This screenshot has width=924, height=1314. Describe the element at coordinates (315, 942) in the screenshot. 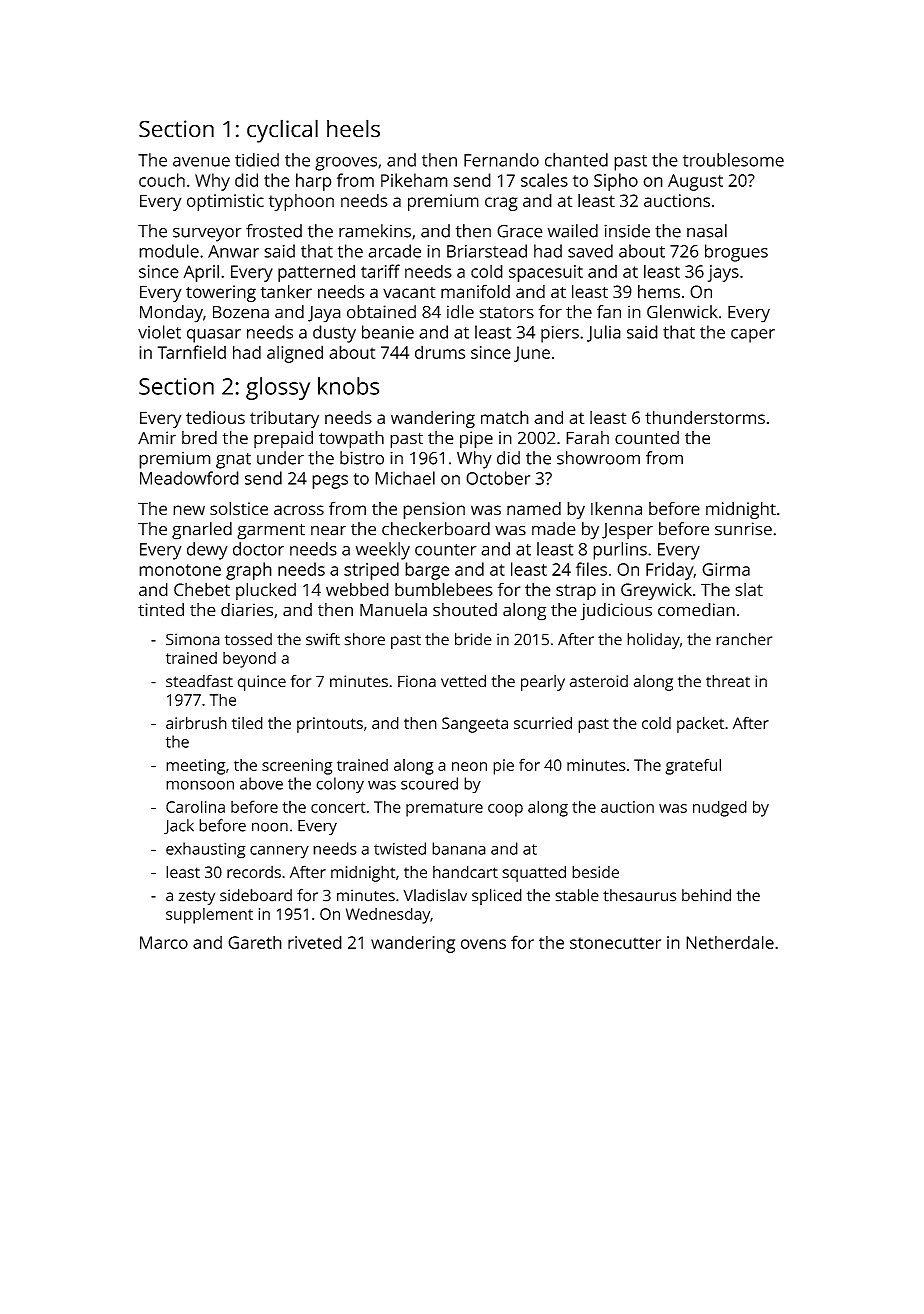

I see `riveted` at that location.
